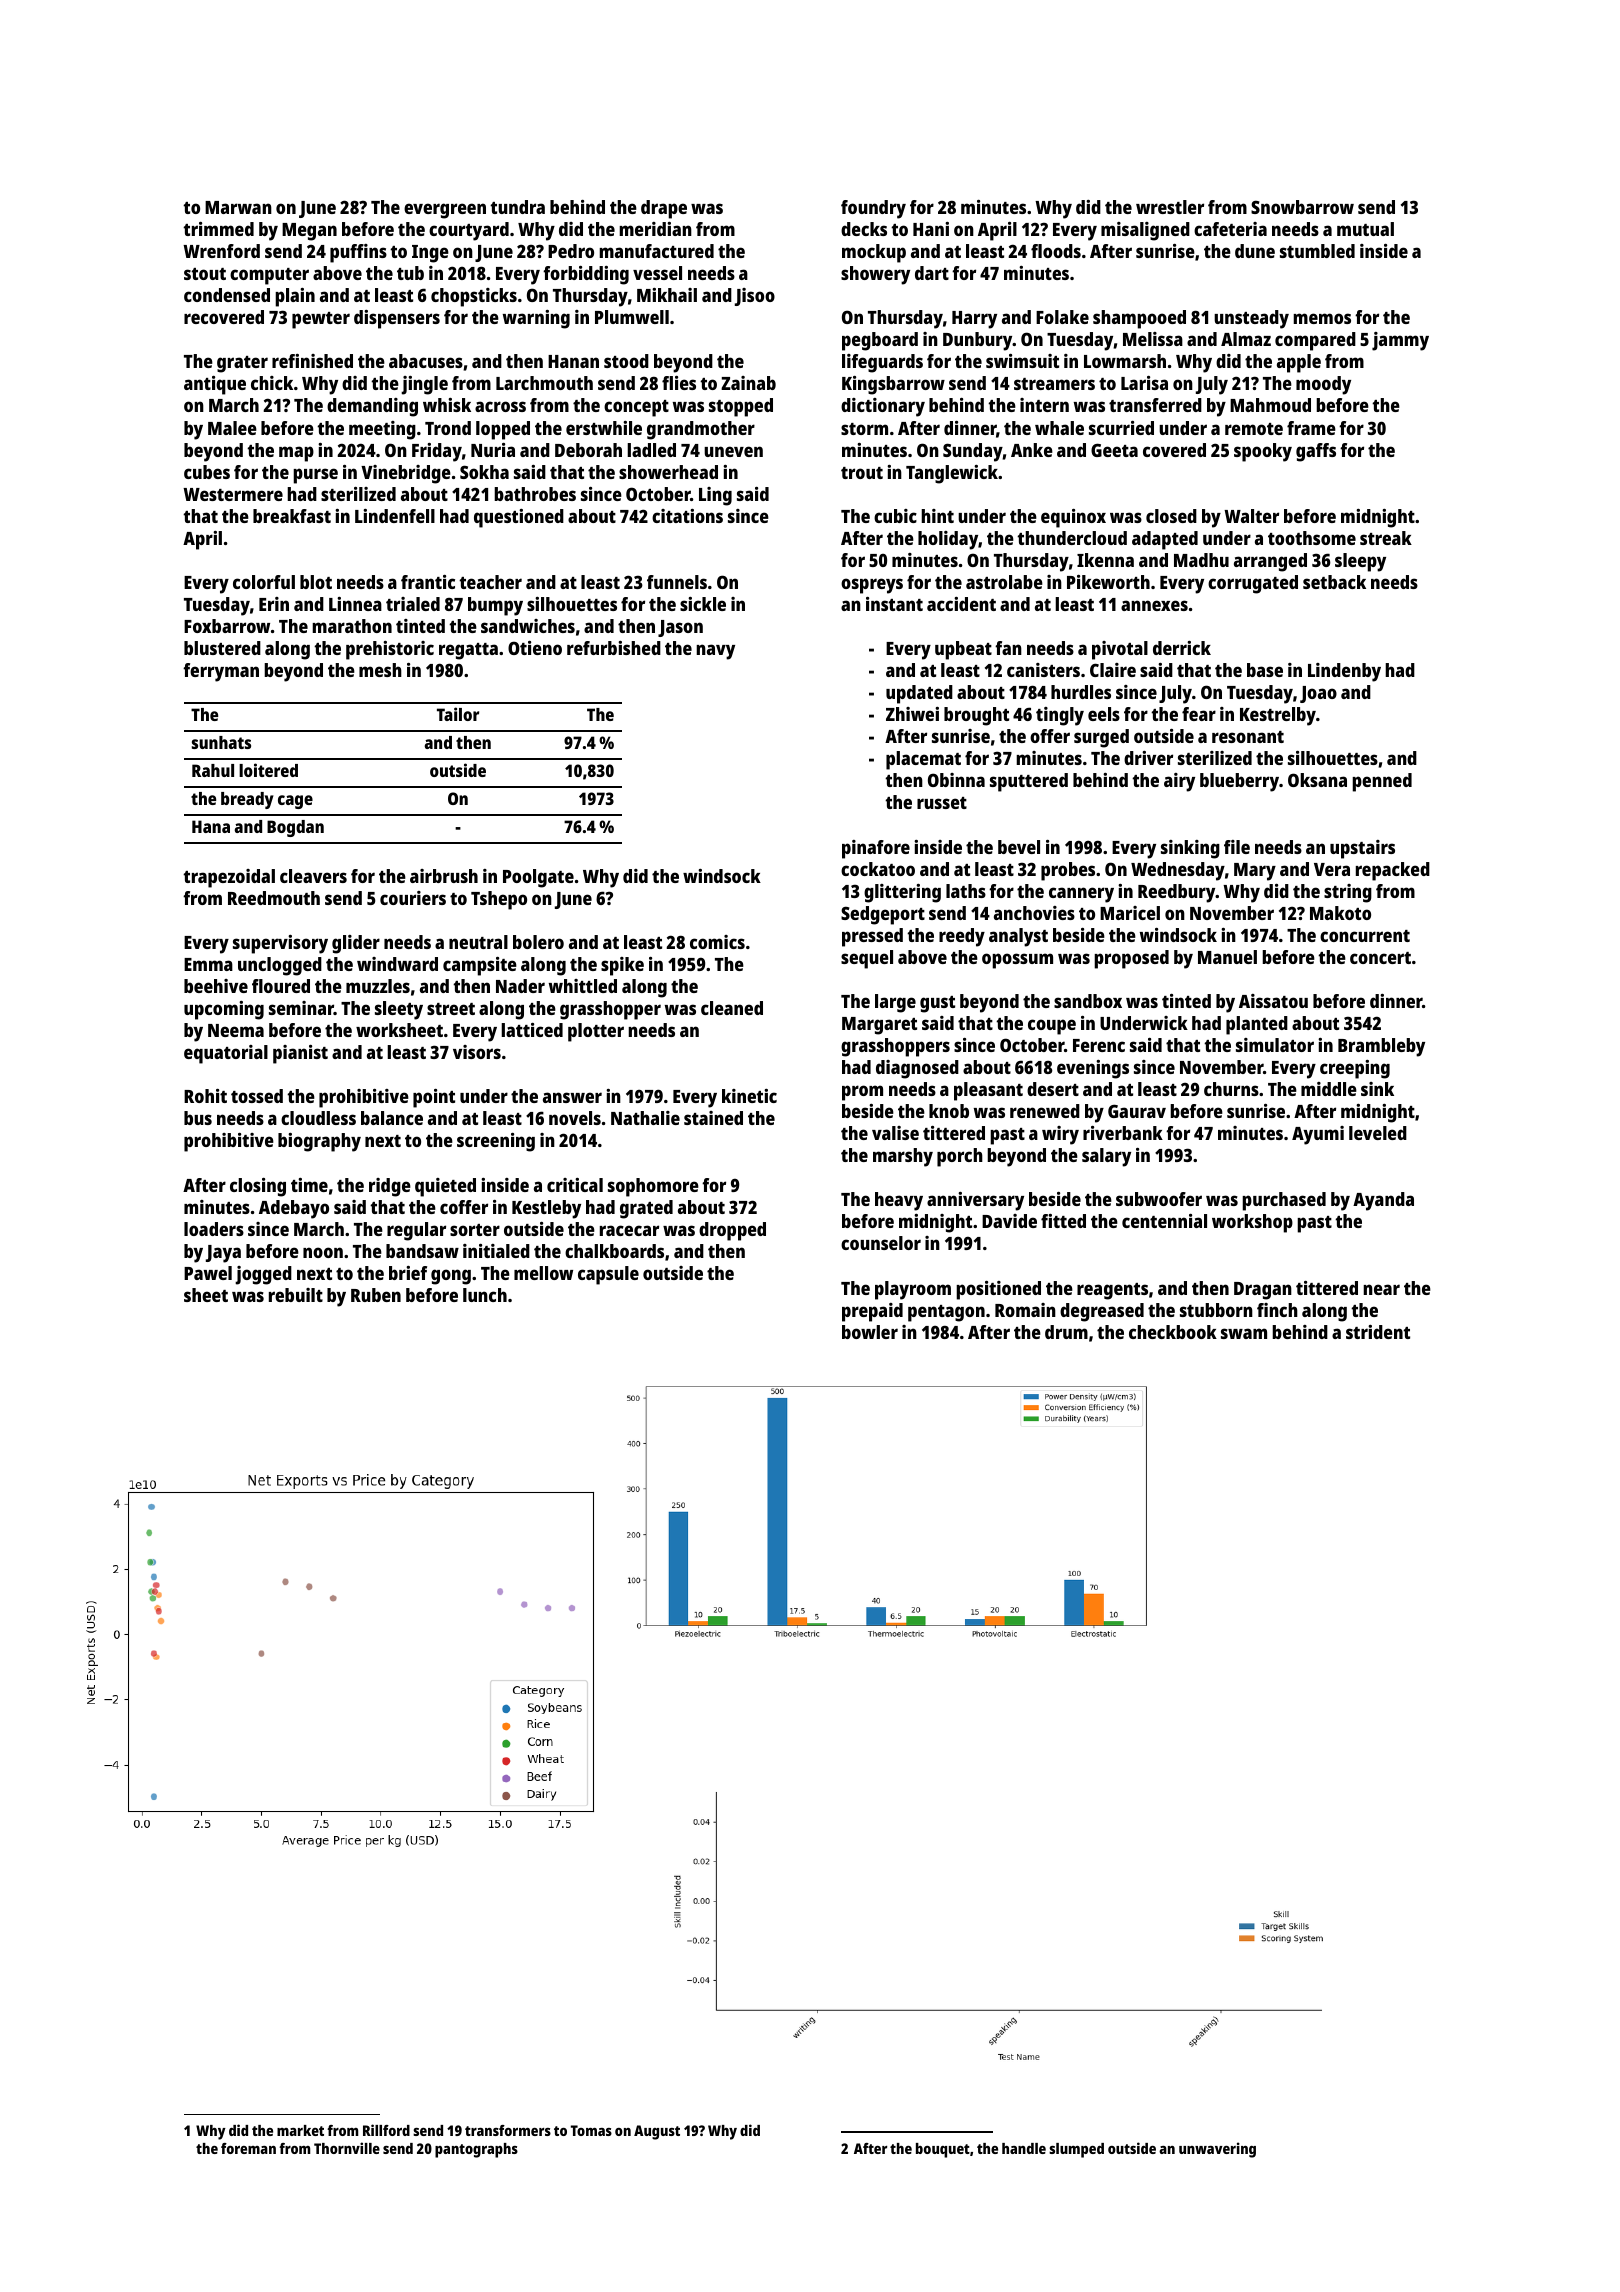  Describe the element at coordinates (272, 383) in the image. I see `chick` at that location.
